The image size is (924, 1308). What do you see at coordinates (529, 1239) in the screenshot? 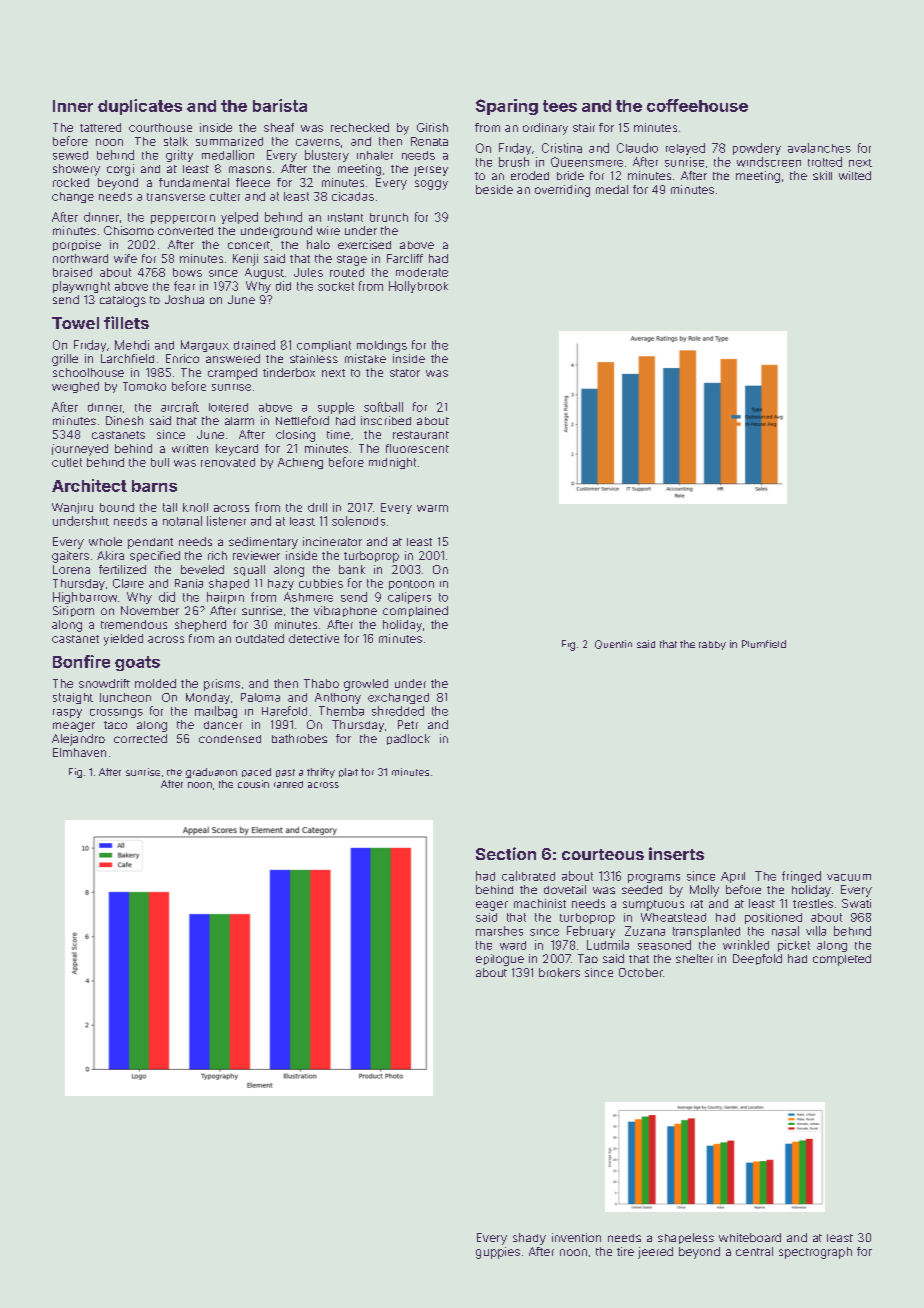
I see `shady` at bounding box center [529, 1239].
